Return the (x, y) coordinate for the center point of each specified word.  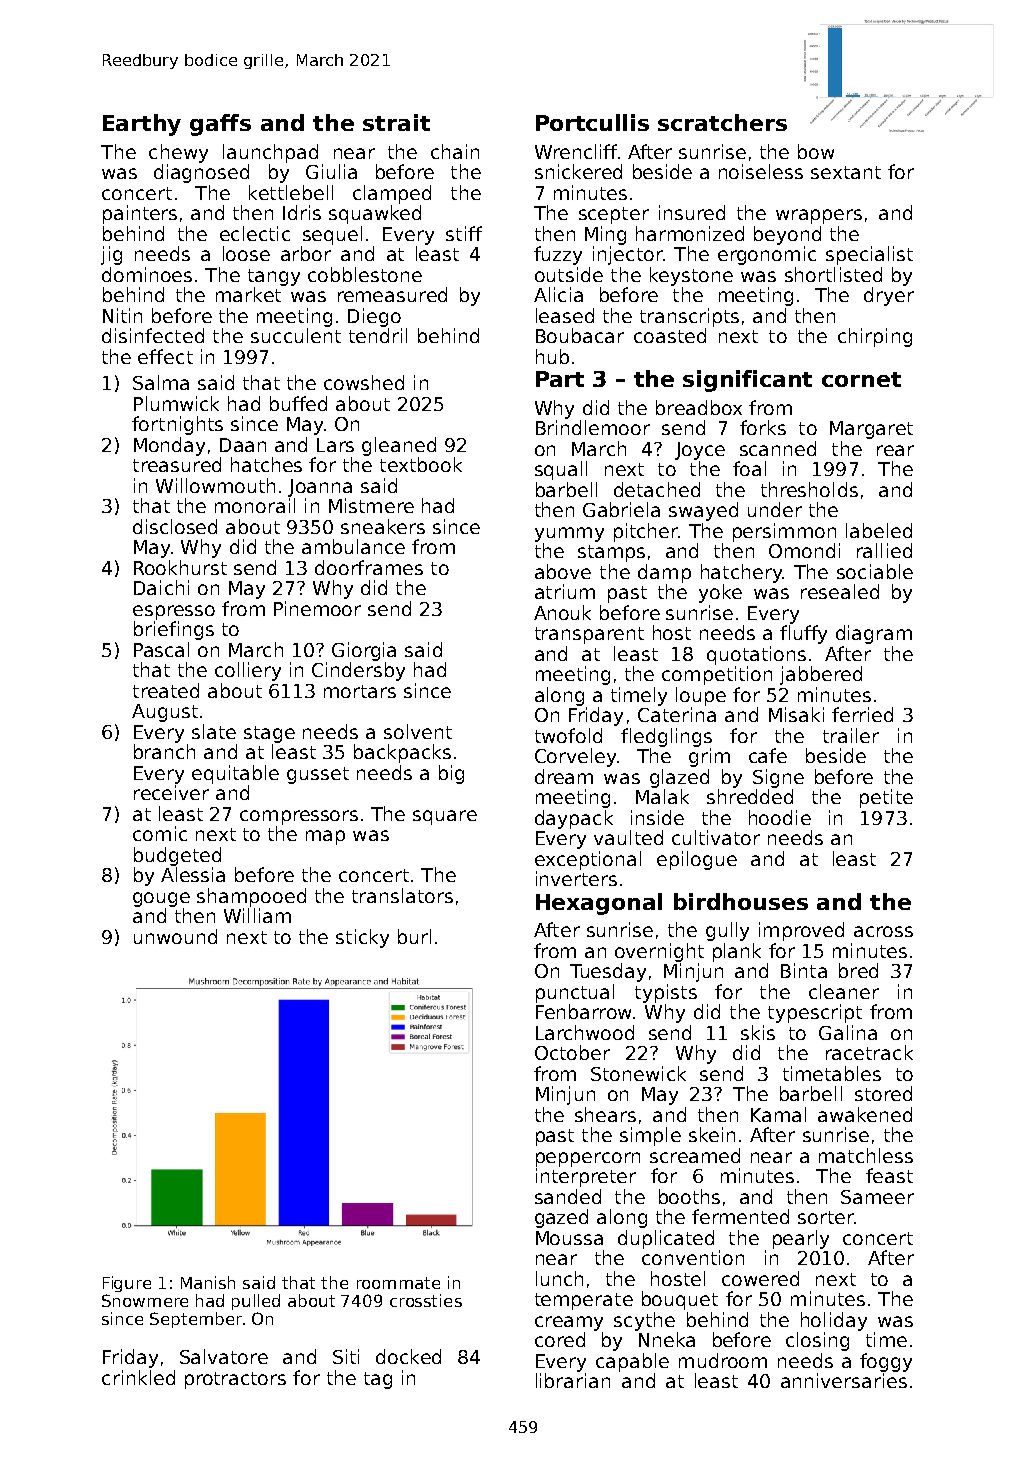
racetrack (869, 1052)
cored (560, 1339)
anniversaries (844, 1380)
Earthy (142, 125)
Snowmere (145, 1300)
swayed (703, 511)
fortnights (177, 425)
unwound (175, 936)
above (563, 571)
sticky (362, 938)
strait (396, 122)
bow (816, 151)
